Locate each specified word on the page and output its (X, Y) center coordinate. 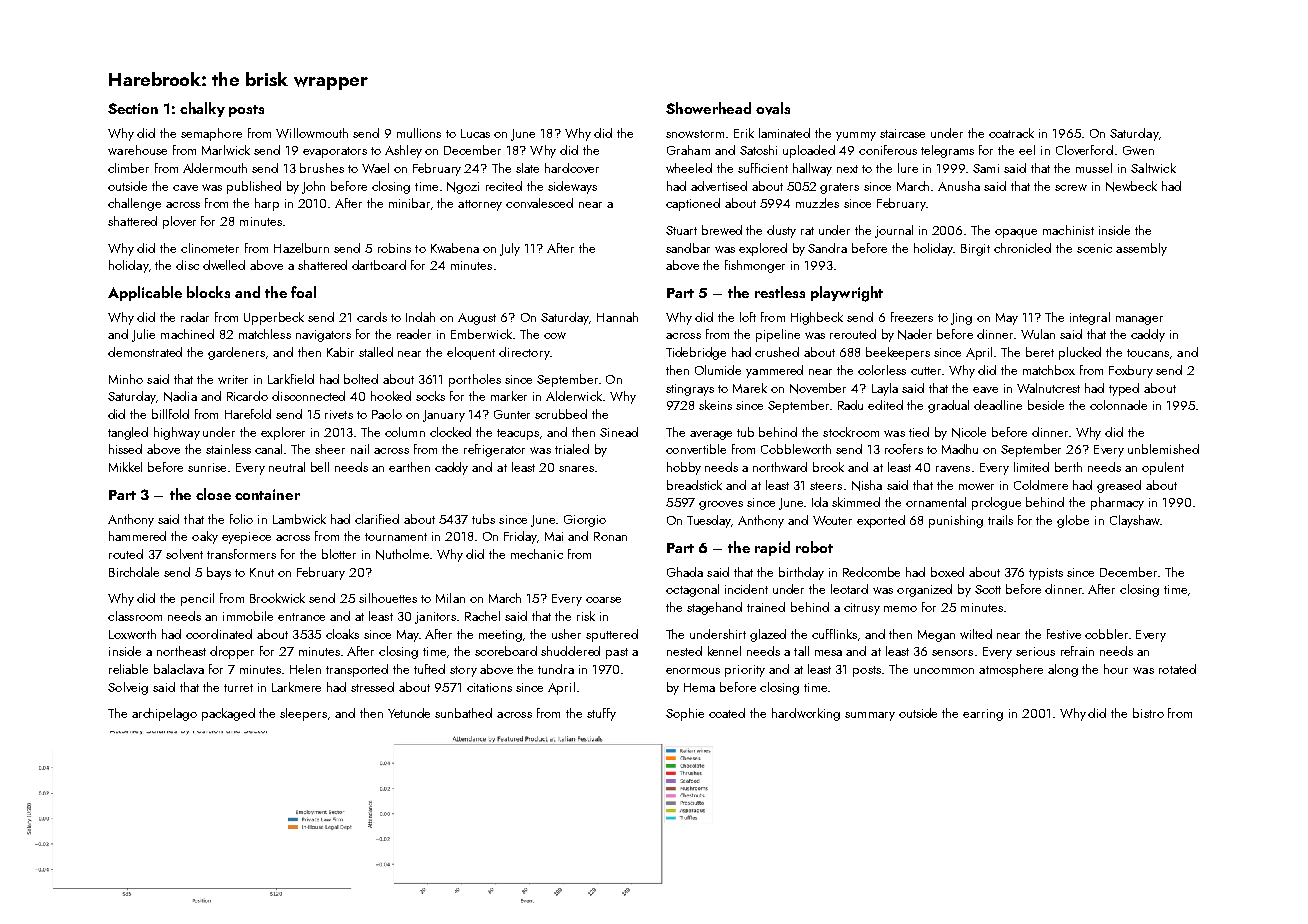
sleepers (303, 714)
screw (1071, 187)
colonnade (1118, 405)
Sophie (685, 714)
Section (133, 108)
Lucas (475, 133)
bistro (1148, 713)
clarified (377, 519)
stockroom (851, 432)
